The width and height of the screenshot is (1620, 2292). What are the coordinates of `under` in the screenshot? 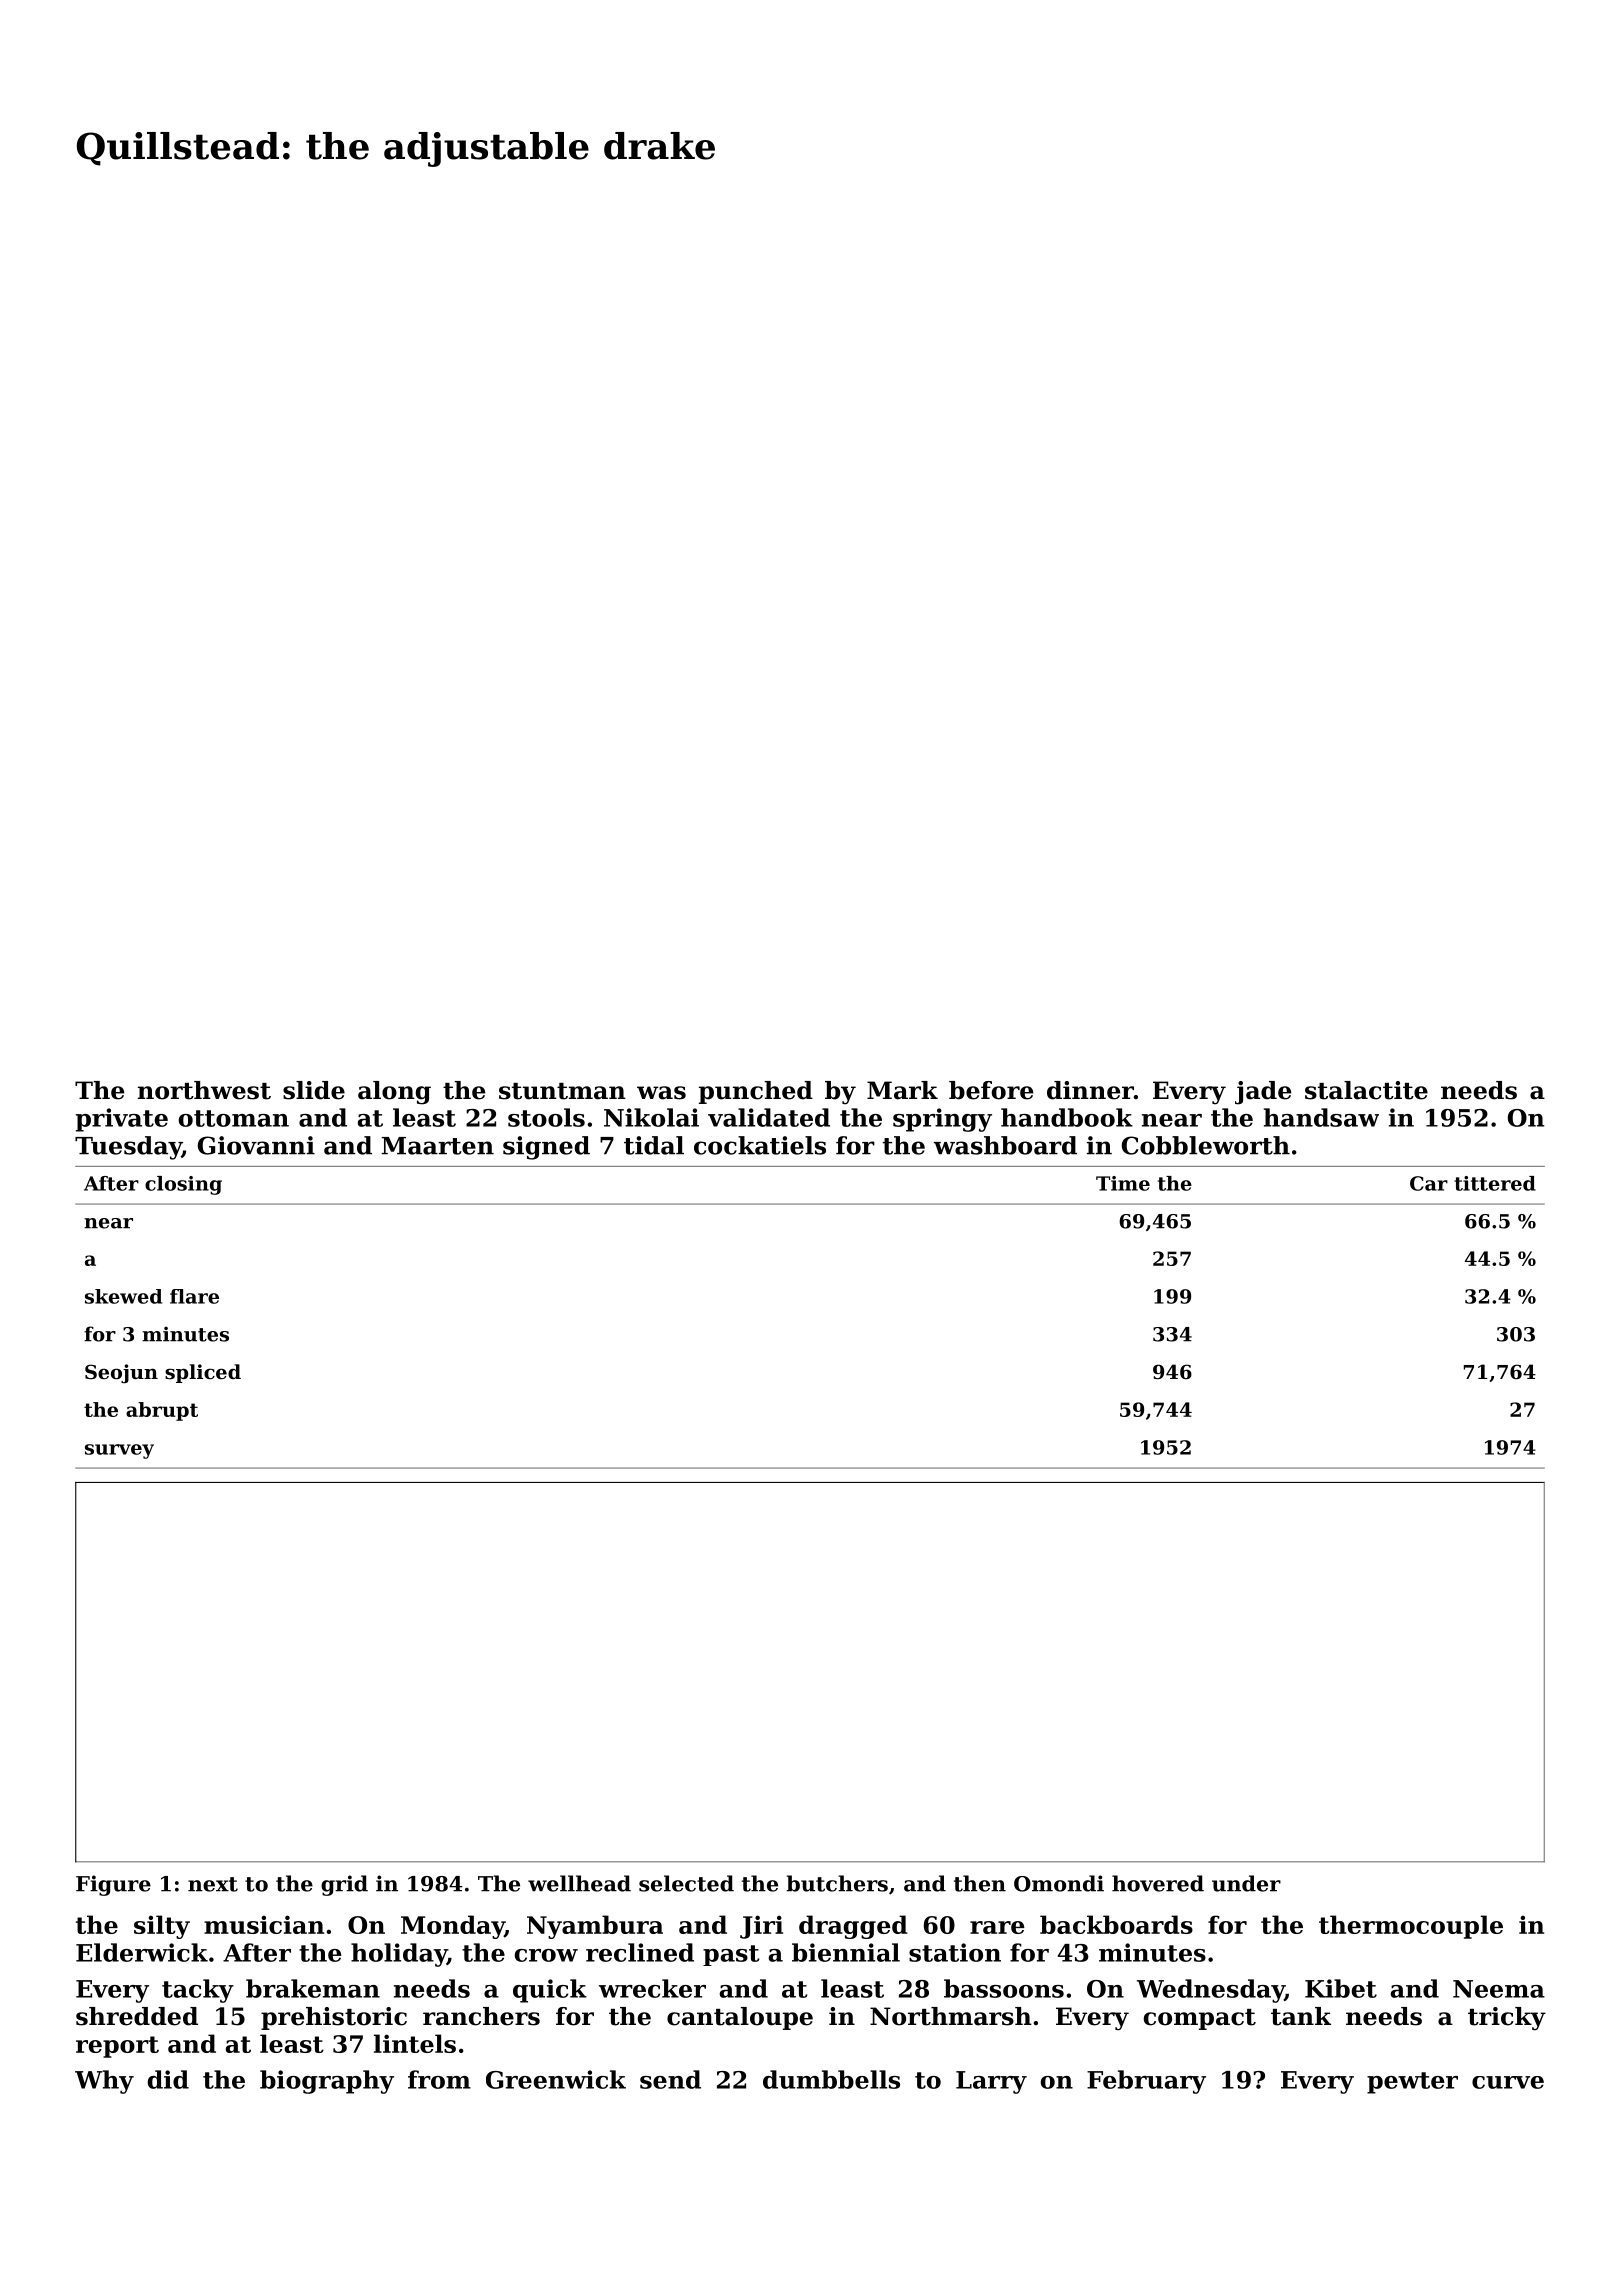 It's located at (1246, 1883).
